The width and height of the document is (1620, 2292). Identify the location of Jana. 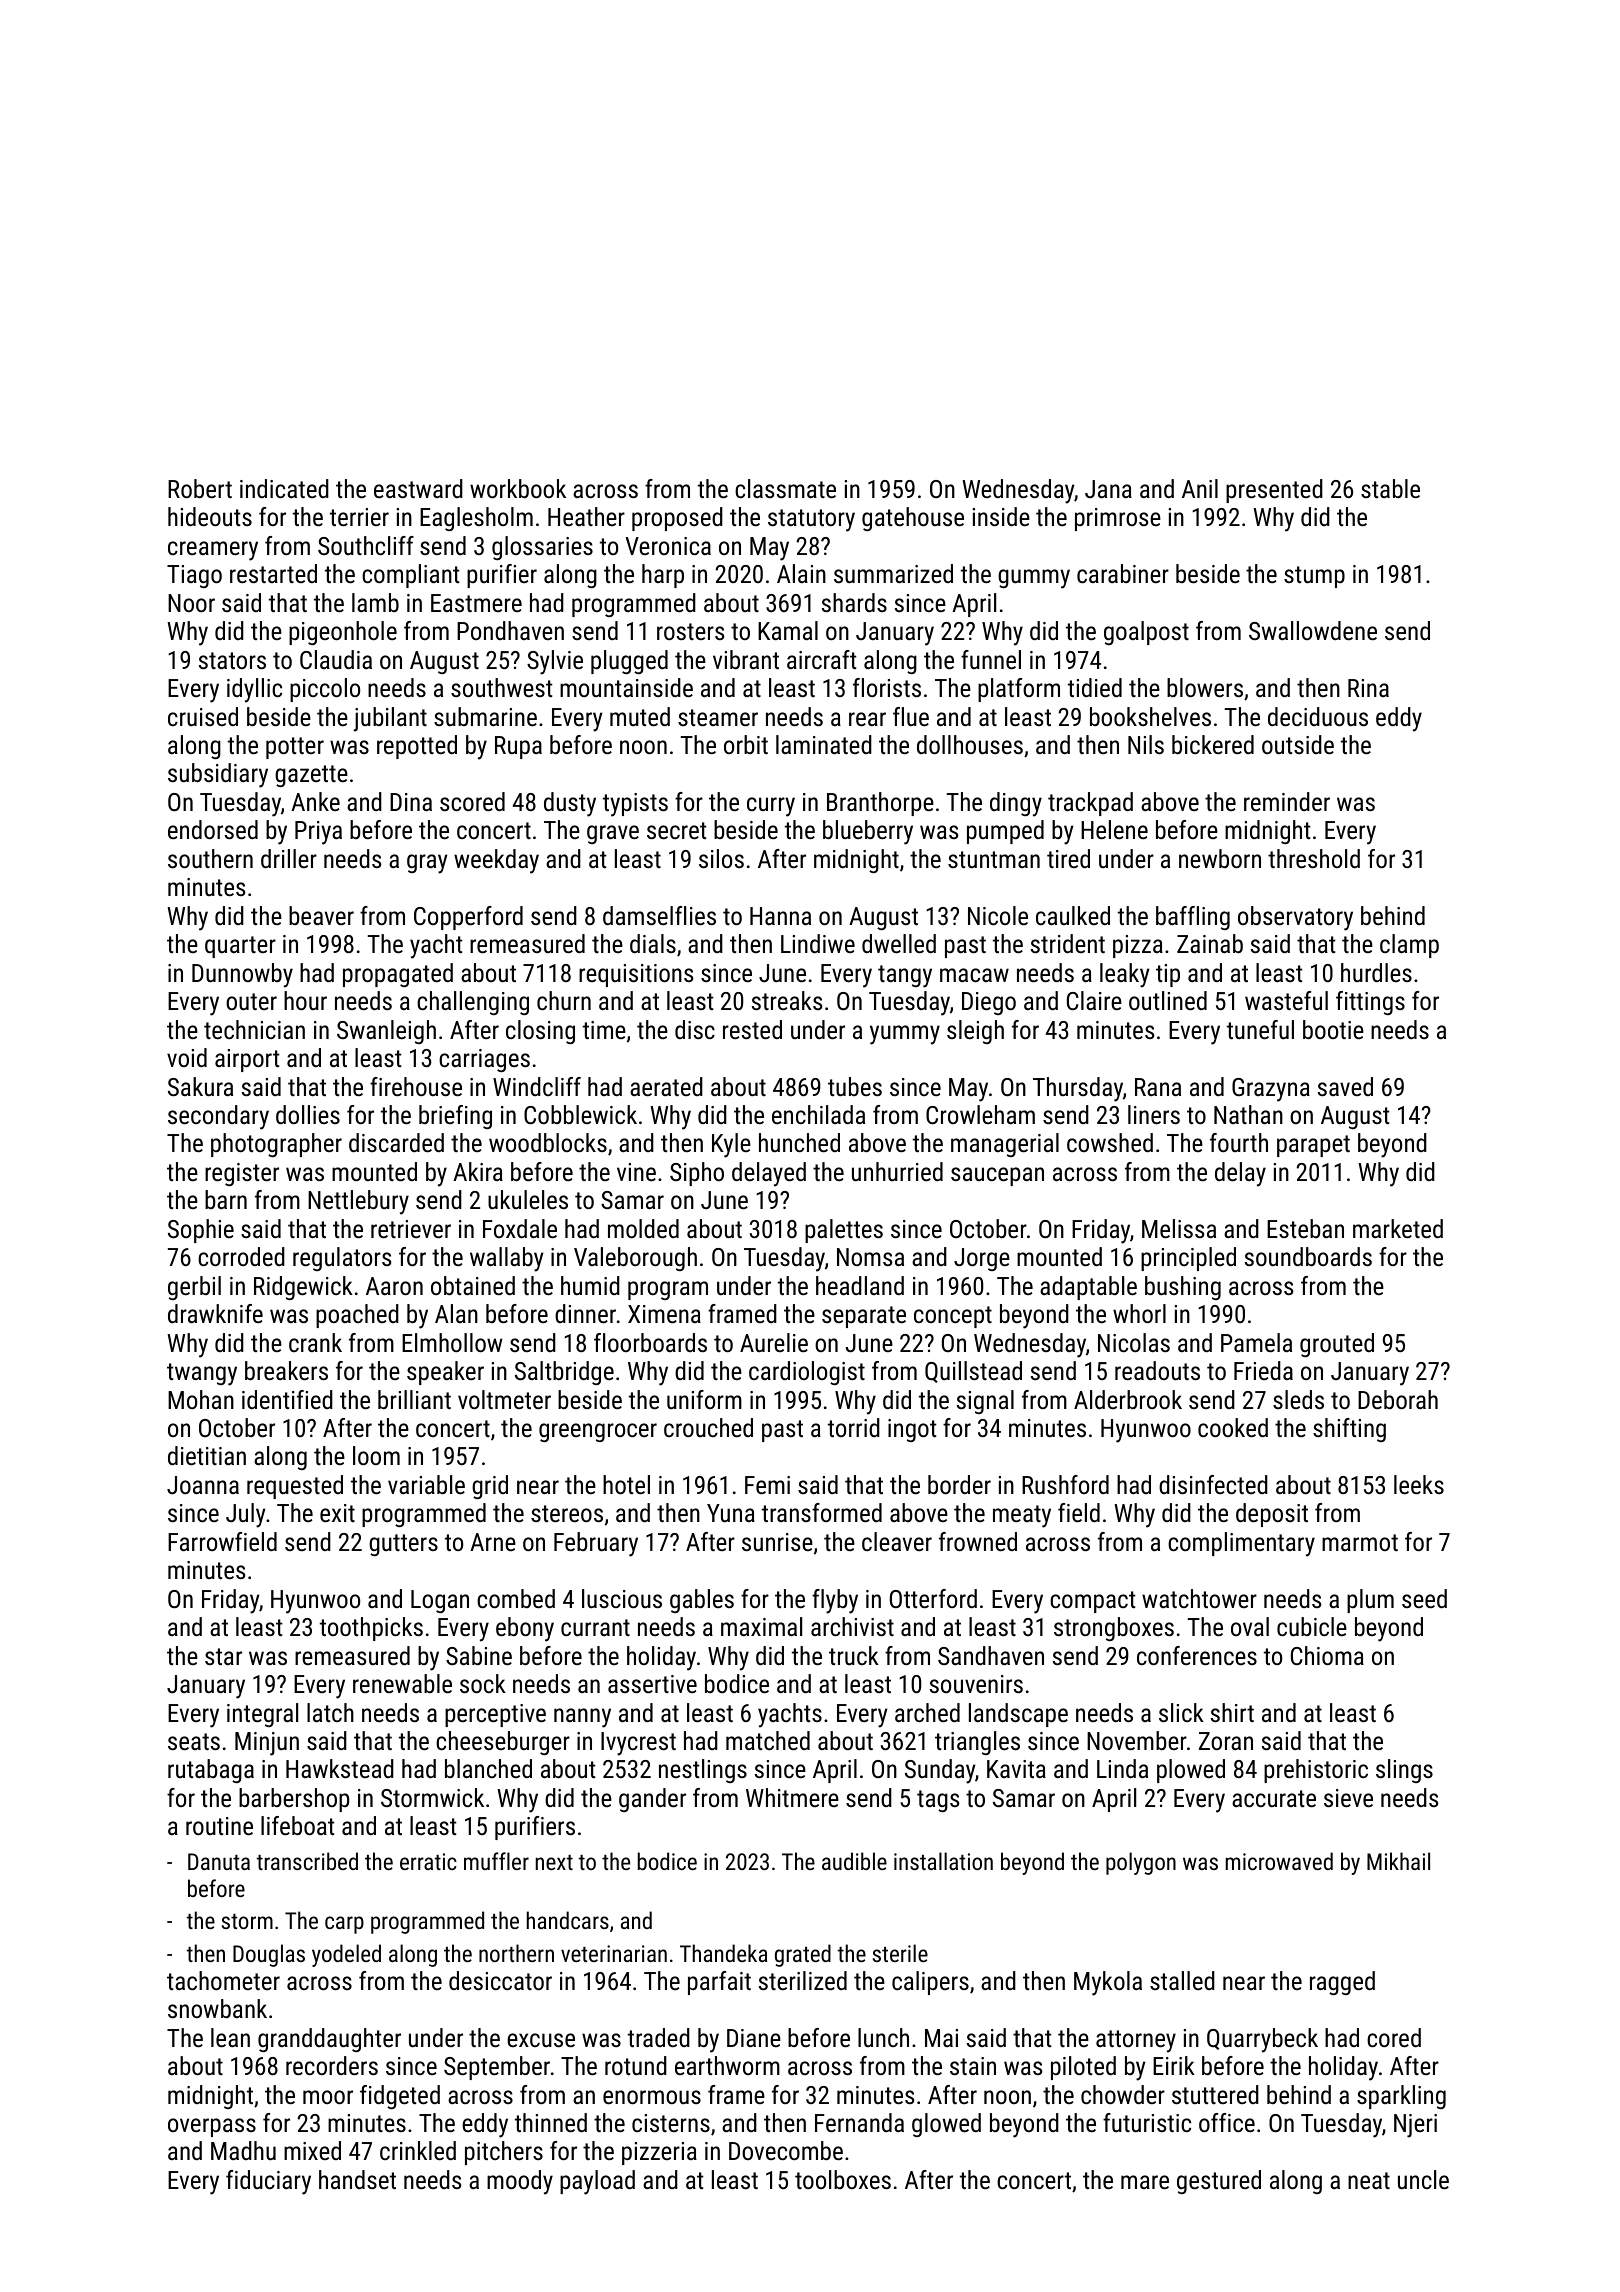
(1108, 489).
